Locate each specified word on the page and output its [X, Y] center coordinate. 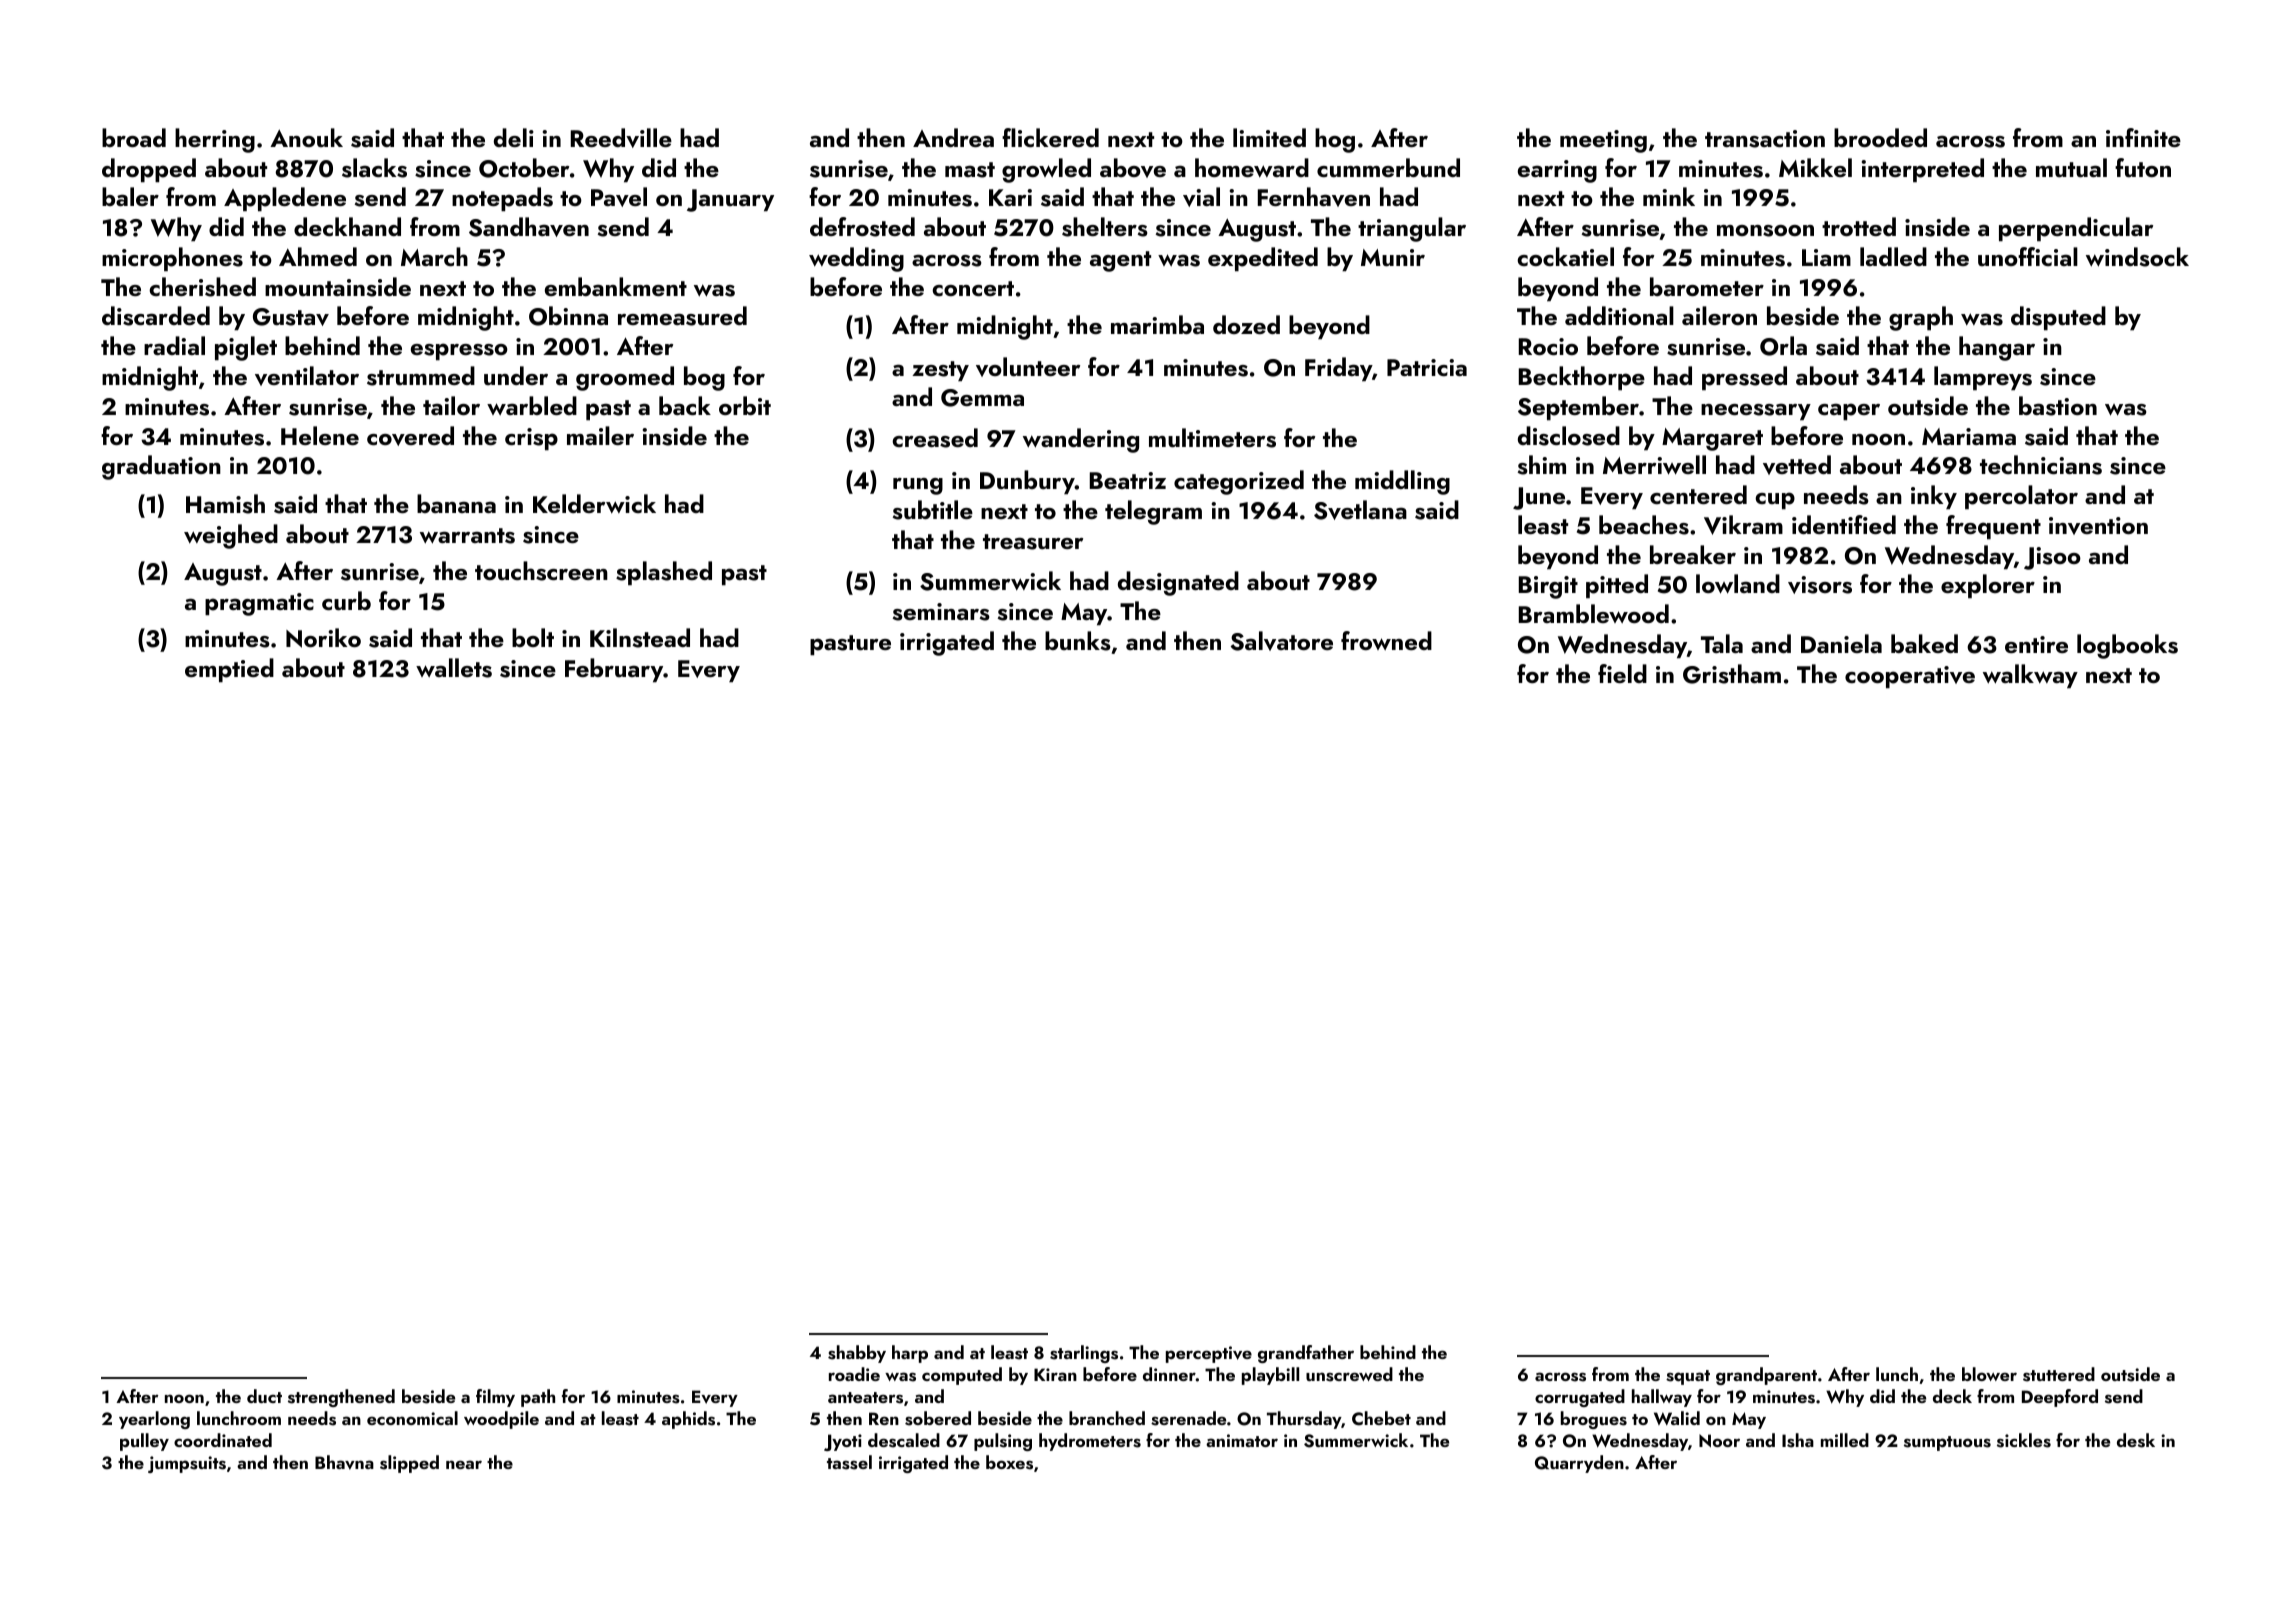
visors [1820, 585]
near [464, 1464]
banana [456, 503]
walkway [2030, 676]
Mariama [1969, 436]
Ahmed [318, 256]
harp [910, 1354]
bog [704, 378]
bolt [533, 637]
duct [264, 1396]
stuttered [2059, 1374]
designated [1178, 583]
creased [935, 438]
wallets [454, 668]
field [1622, 673]
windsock [2137, 257]
